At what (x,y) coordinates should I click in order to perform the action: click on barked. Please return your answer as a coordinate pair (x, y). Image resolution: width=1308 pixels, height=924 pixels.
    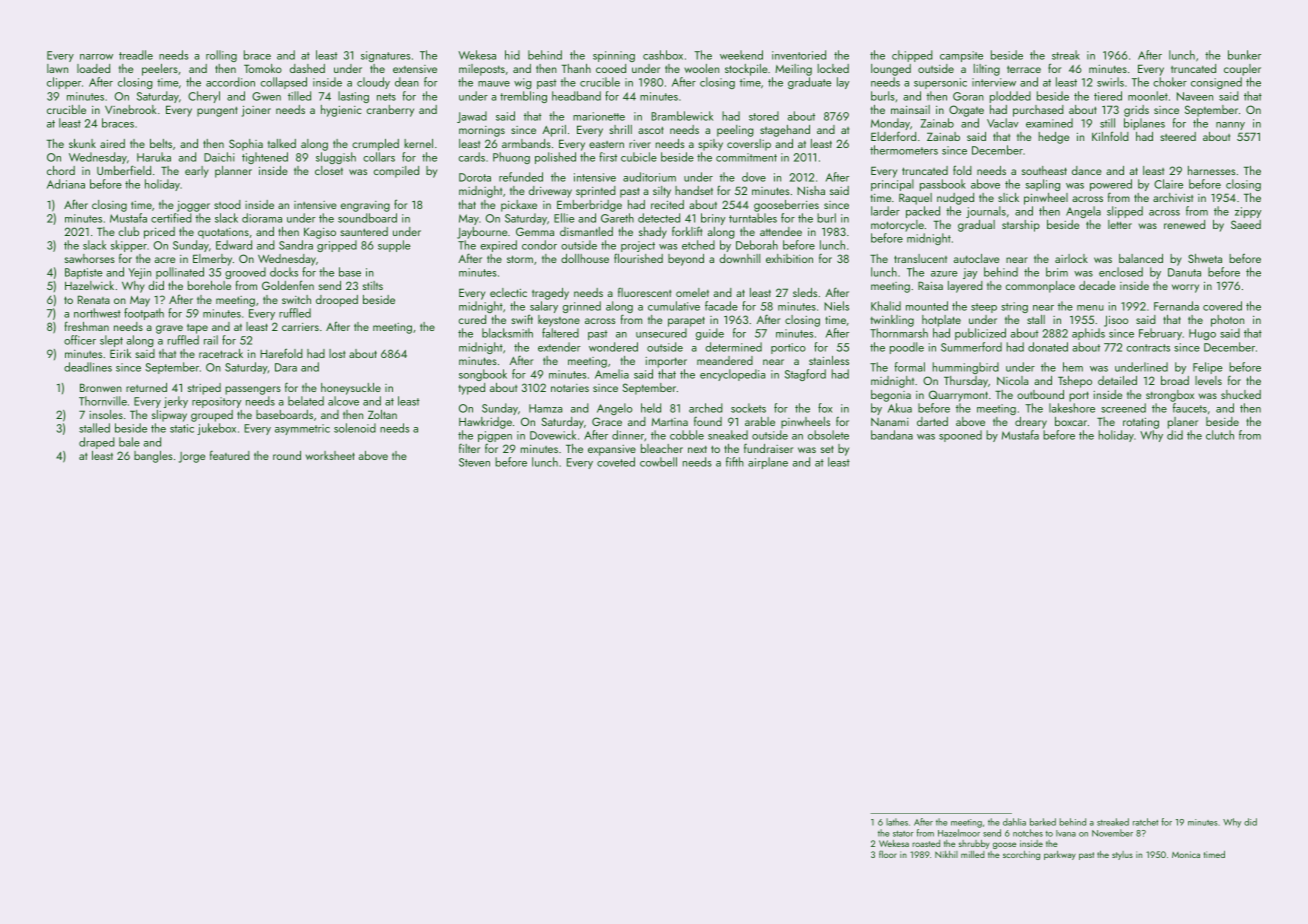
    Looking at the image, I should click on (1043, 822).
